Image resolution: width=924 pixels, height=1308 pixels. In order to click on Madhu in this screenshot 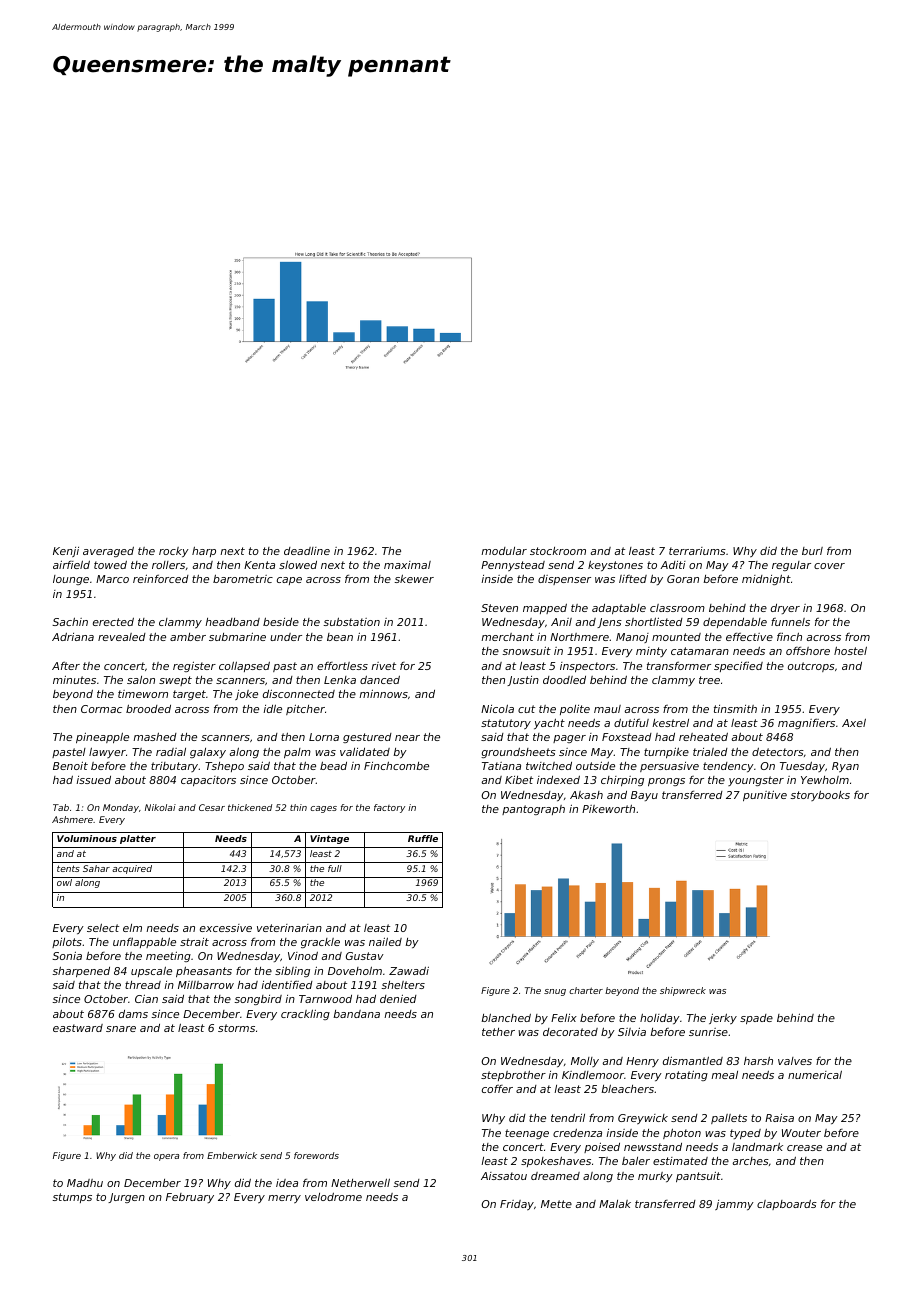, I will do `click(85, 1183)`.
